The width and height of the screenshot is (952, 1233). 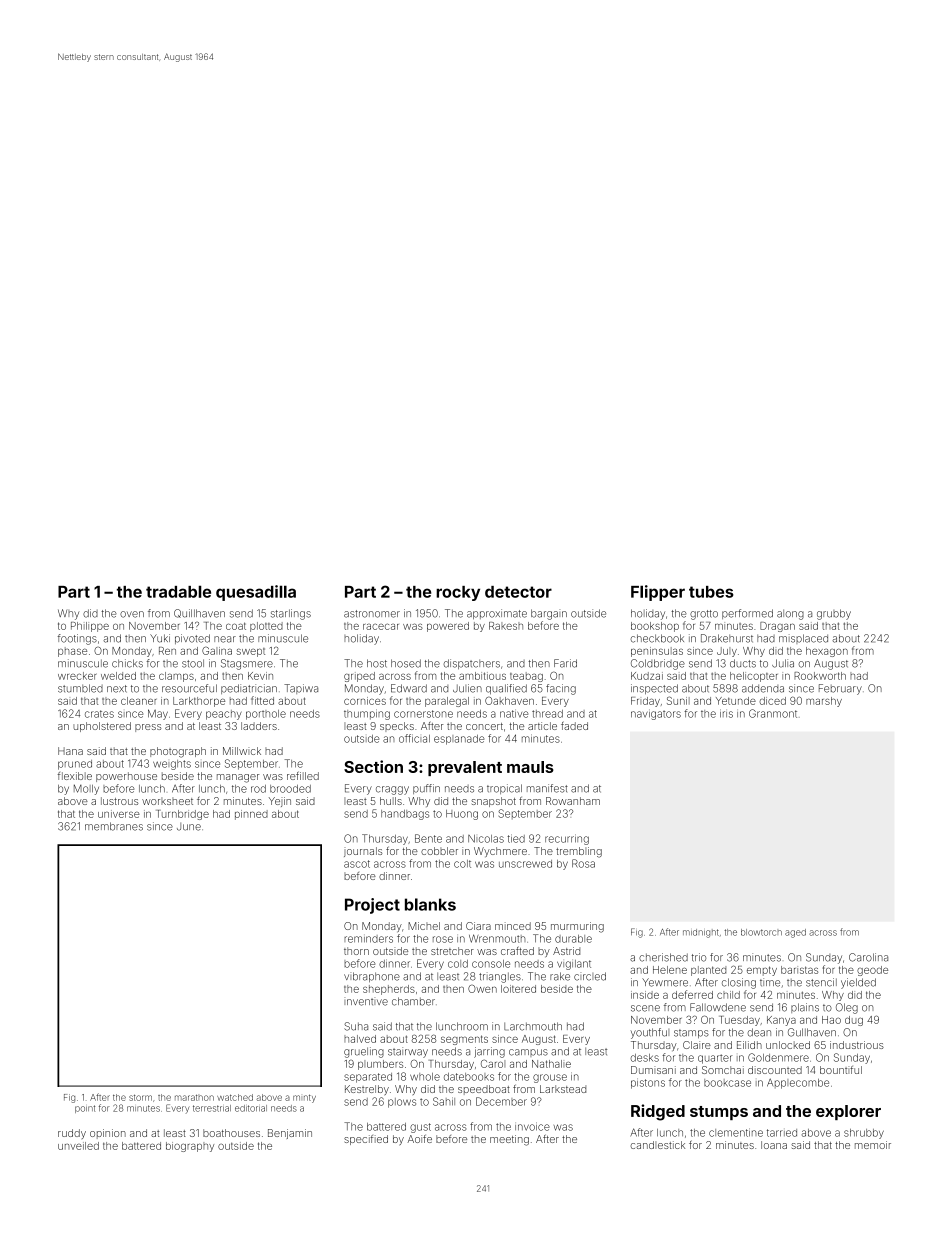 What do you see at coordinates (467, 688) in the screenshot?
I see `Julien` at bounding box center [467, 688].
